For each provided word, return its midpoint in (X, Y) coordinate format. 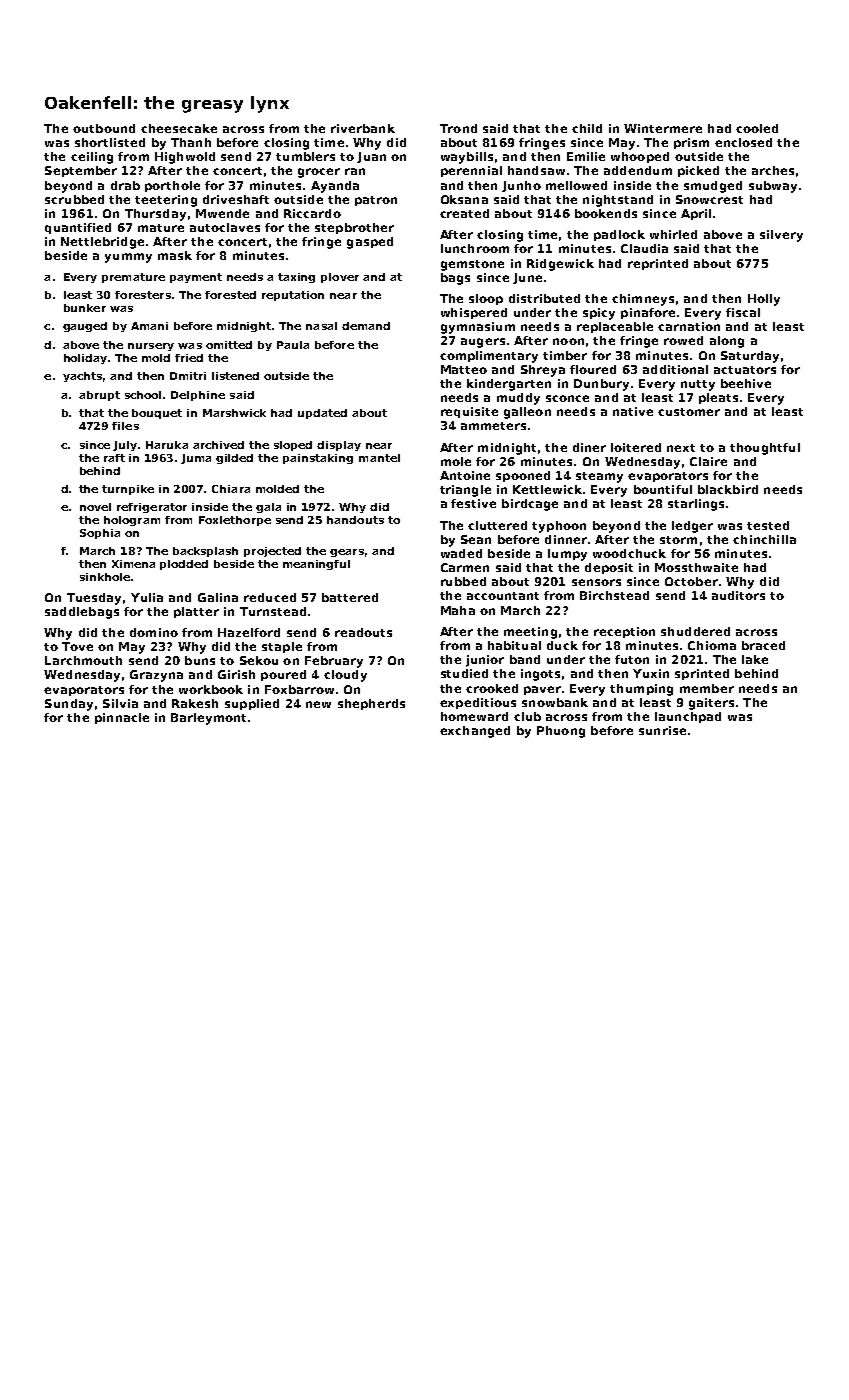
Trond (458, 128)
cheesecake (179, 128)
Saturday (750, 357)
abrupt (99, 396)
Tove (77, 646)
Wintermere (663, 128)
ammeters (493, 426)
